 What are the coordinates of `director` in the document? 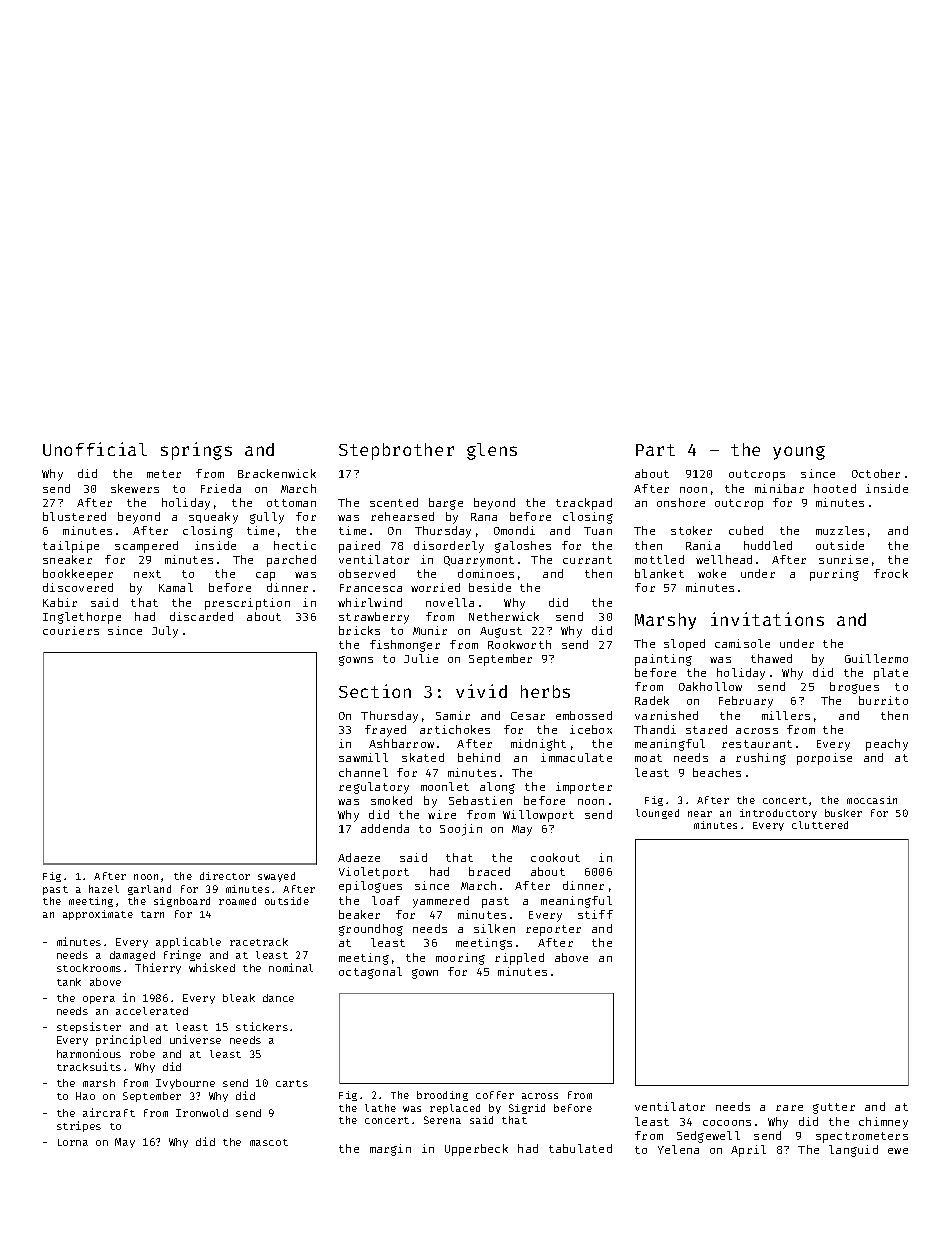 It's located at (225, 876).
